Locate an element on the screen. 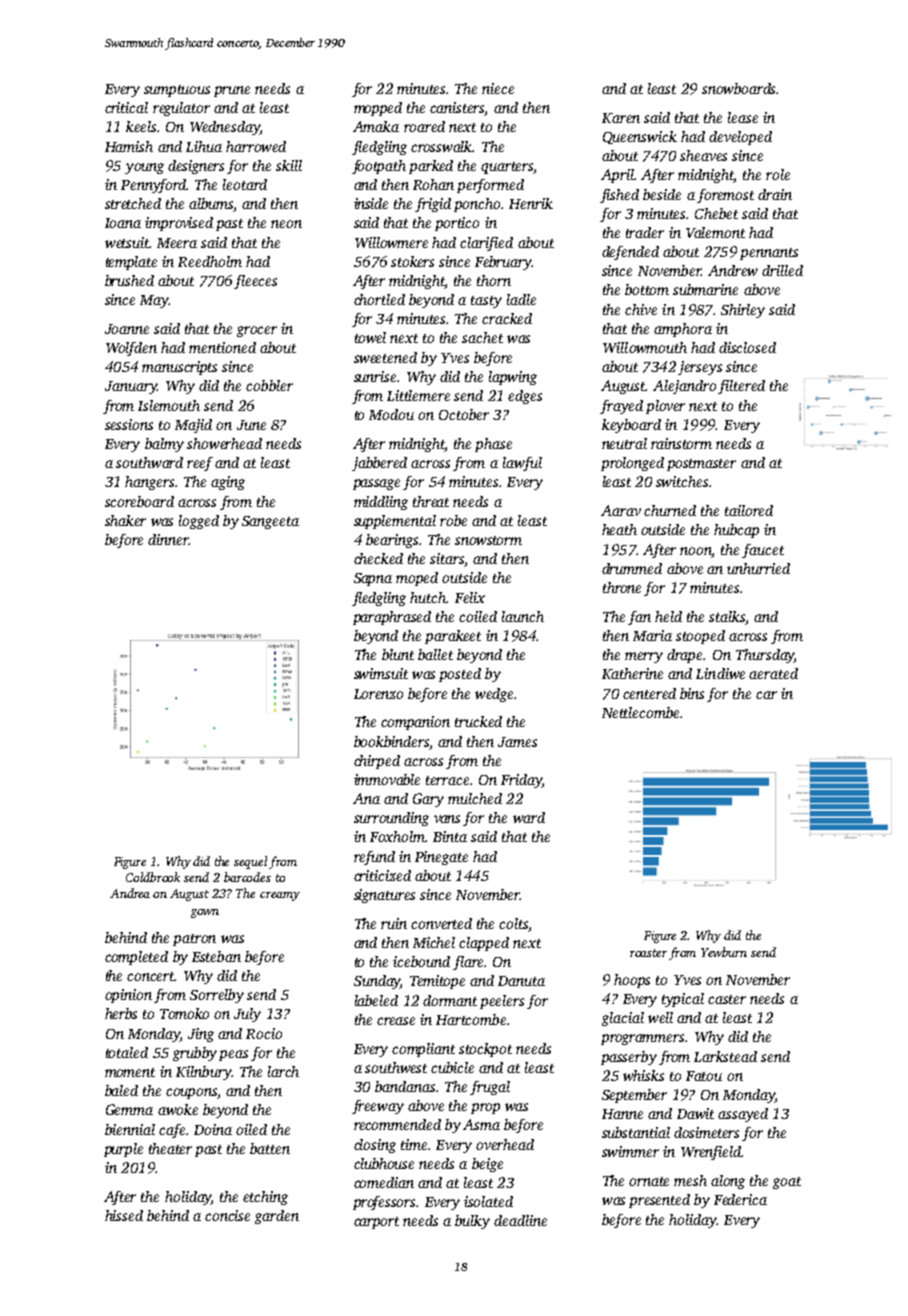 The image size is (908, 1316). submarine is located at coordinates (705, 289).
